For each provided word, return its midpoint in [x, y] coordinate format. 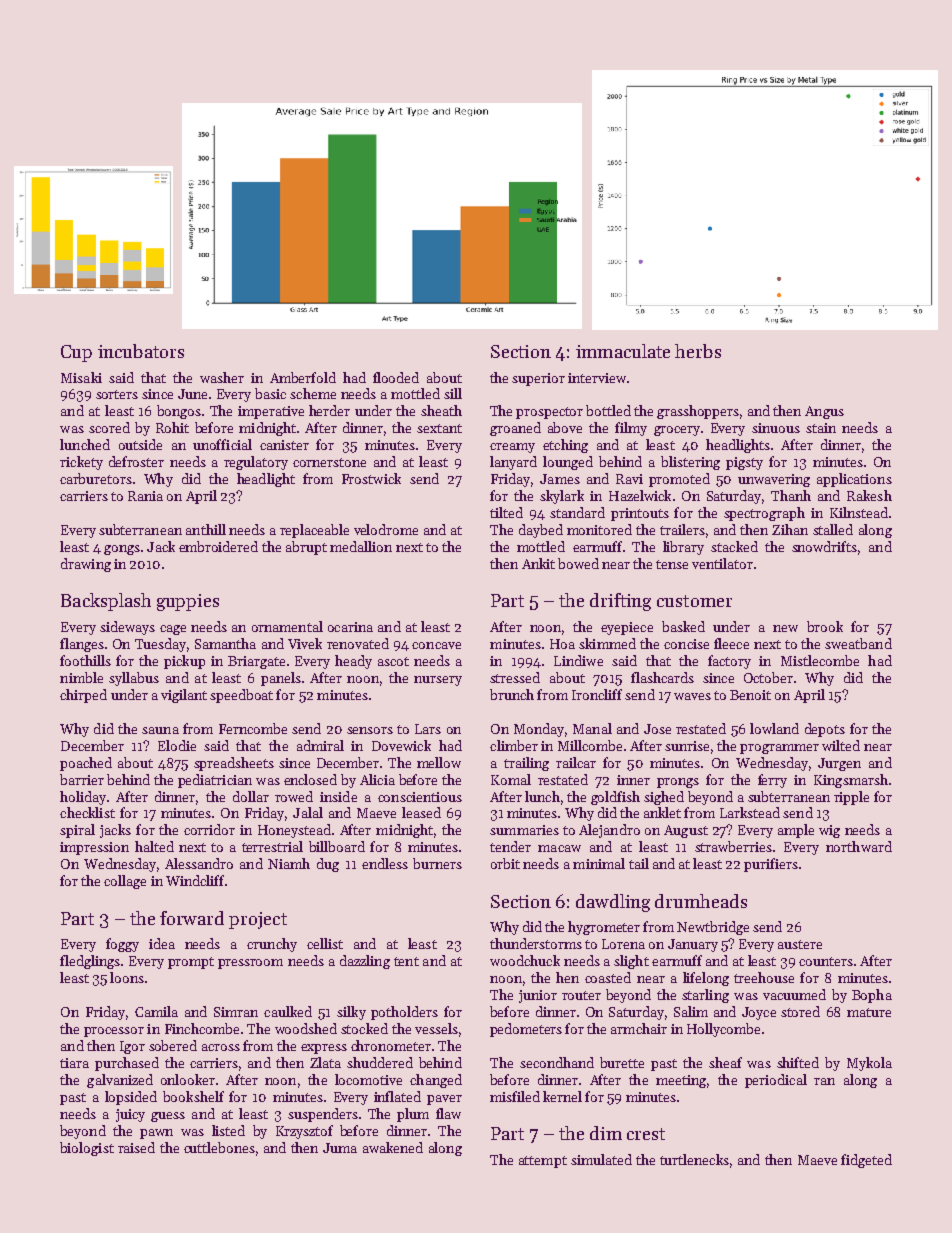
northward [859, 846]
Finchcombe [202, 1028]
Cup [76, 353]
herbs [698, 351]
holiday [83, 798]
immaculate [623, 351]
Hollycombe [723, 1030]
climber [514, 745]
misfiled [515, 1096]
